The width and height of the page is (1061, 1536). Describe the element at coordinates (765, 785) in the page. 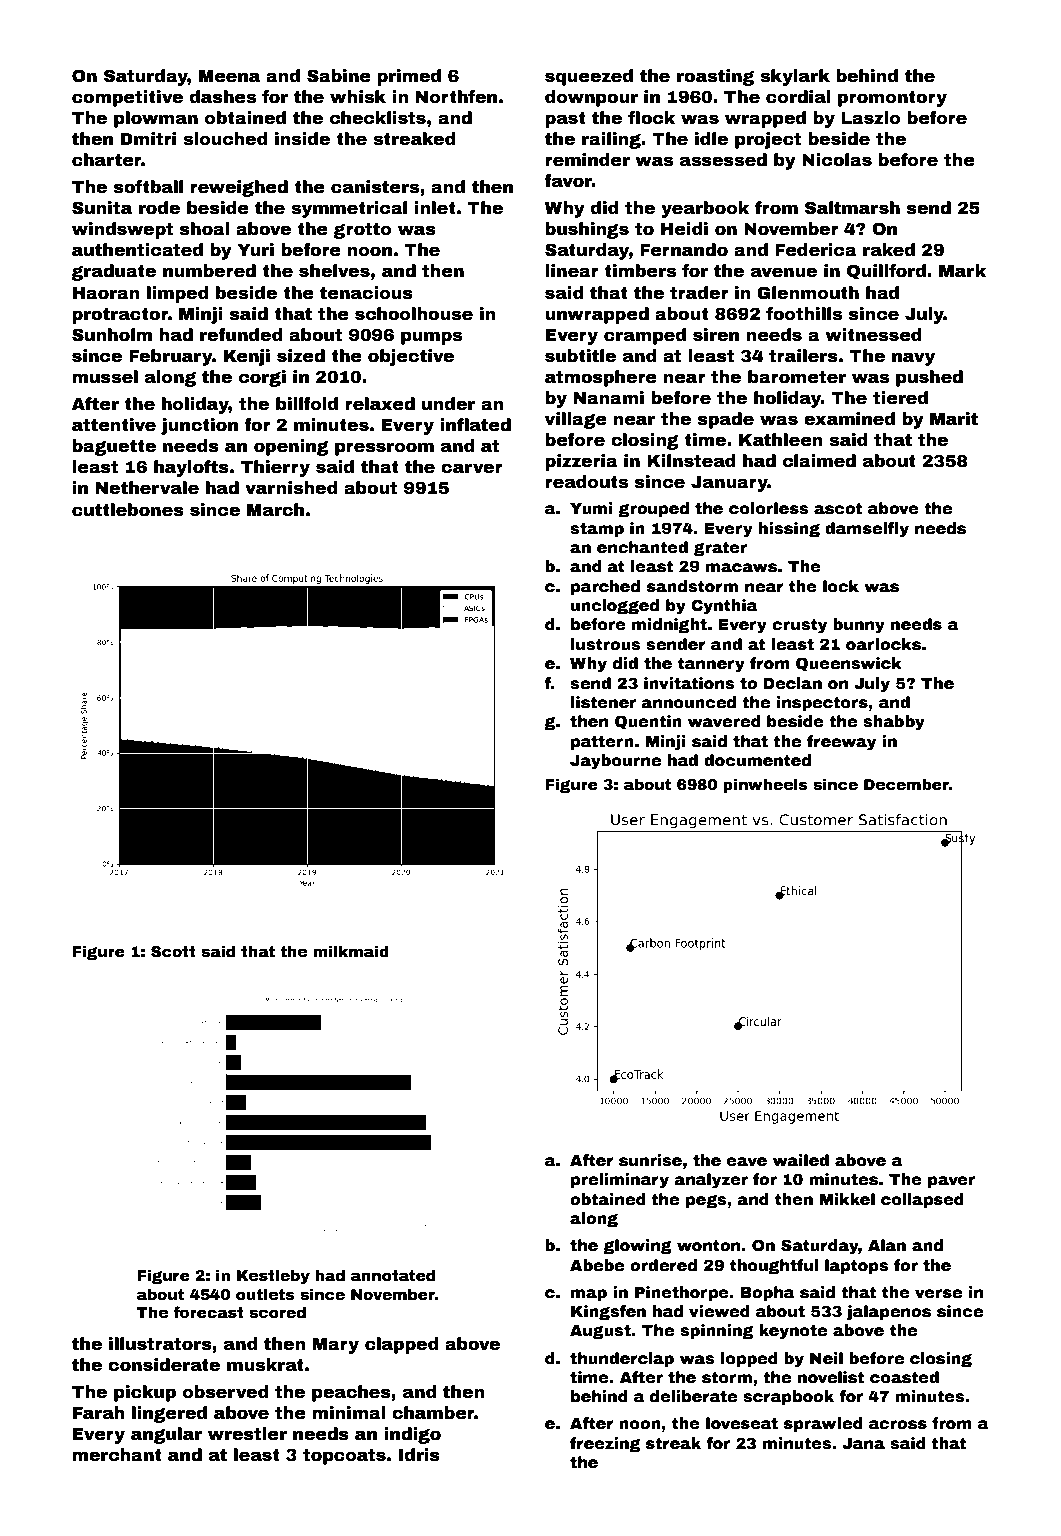

I see `pinwheels` at that location.
